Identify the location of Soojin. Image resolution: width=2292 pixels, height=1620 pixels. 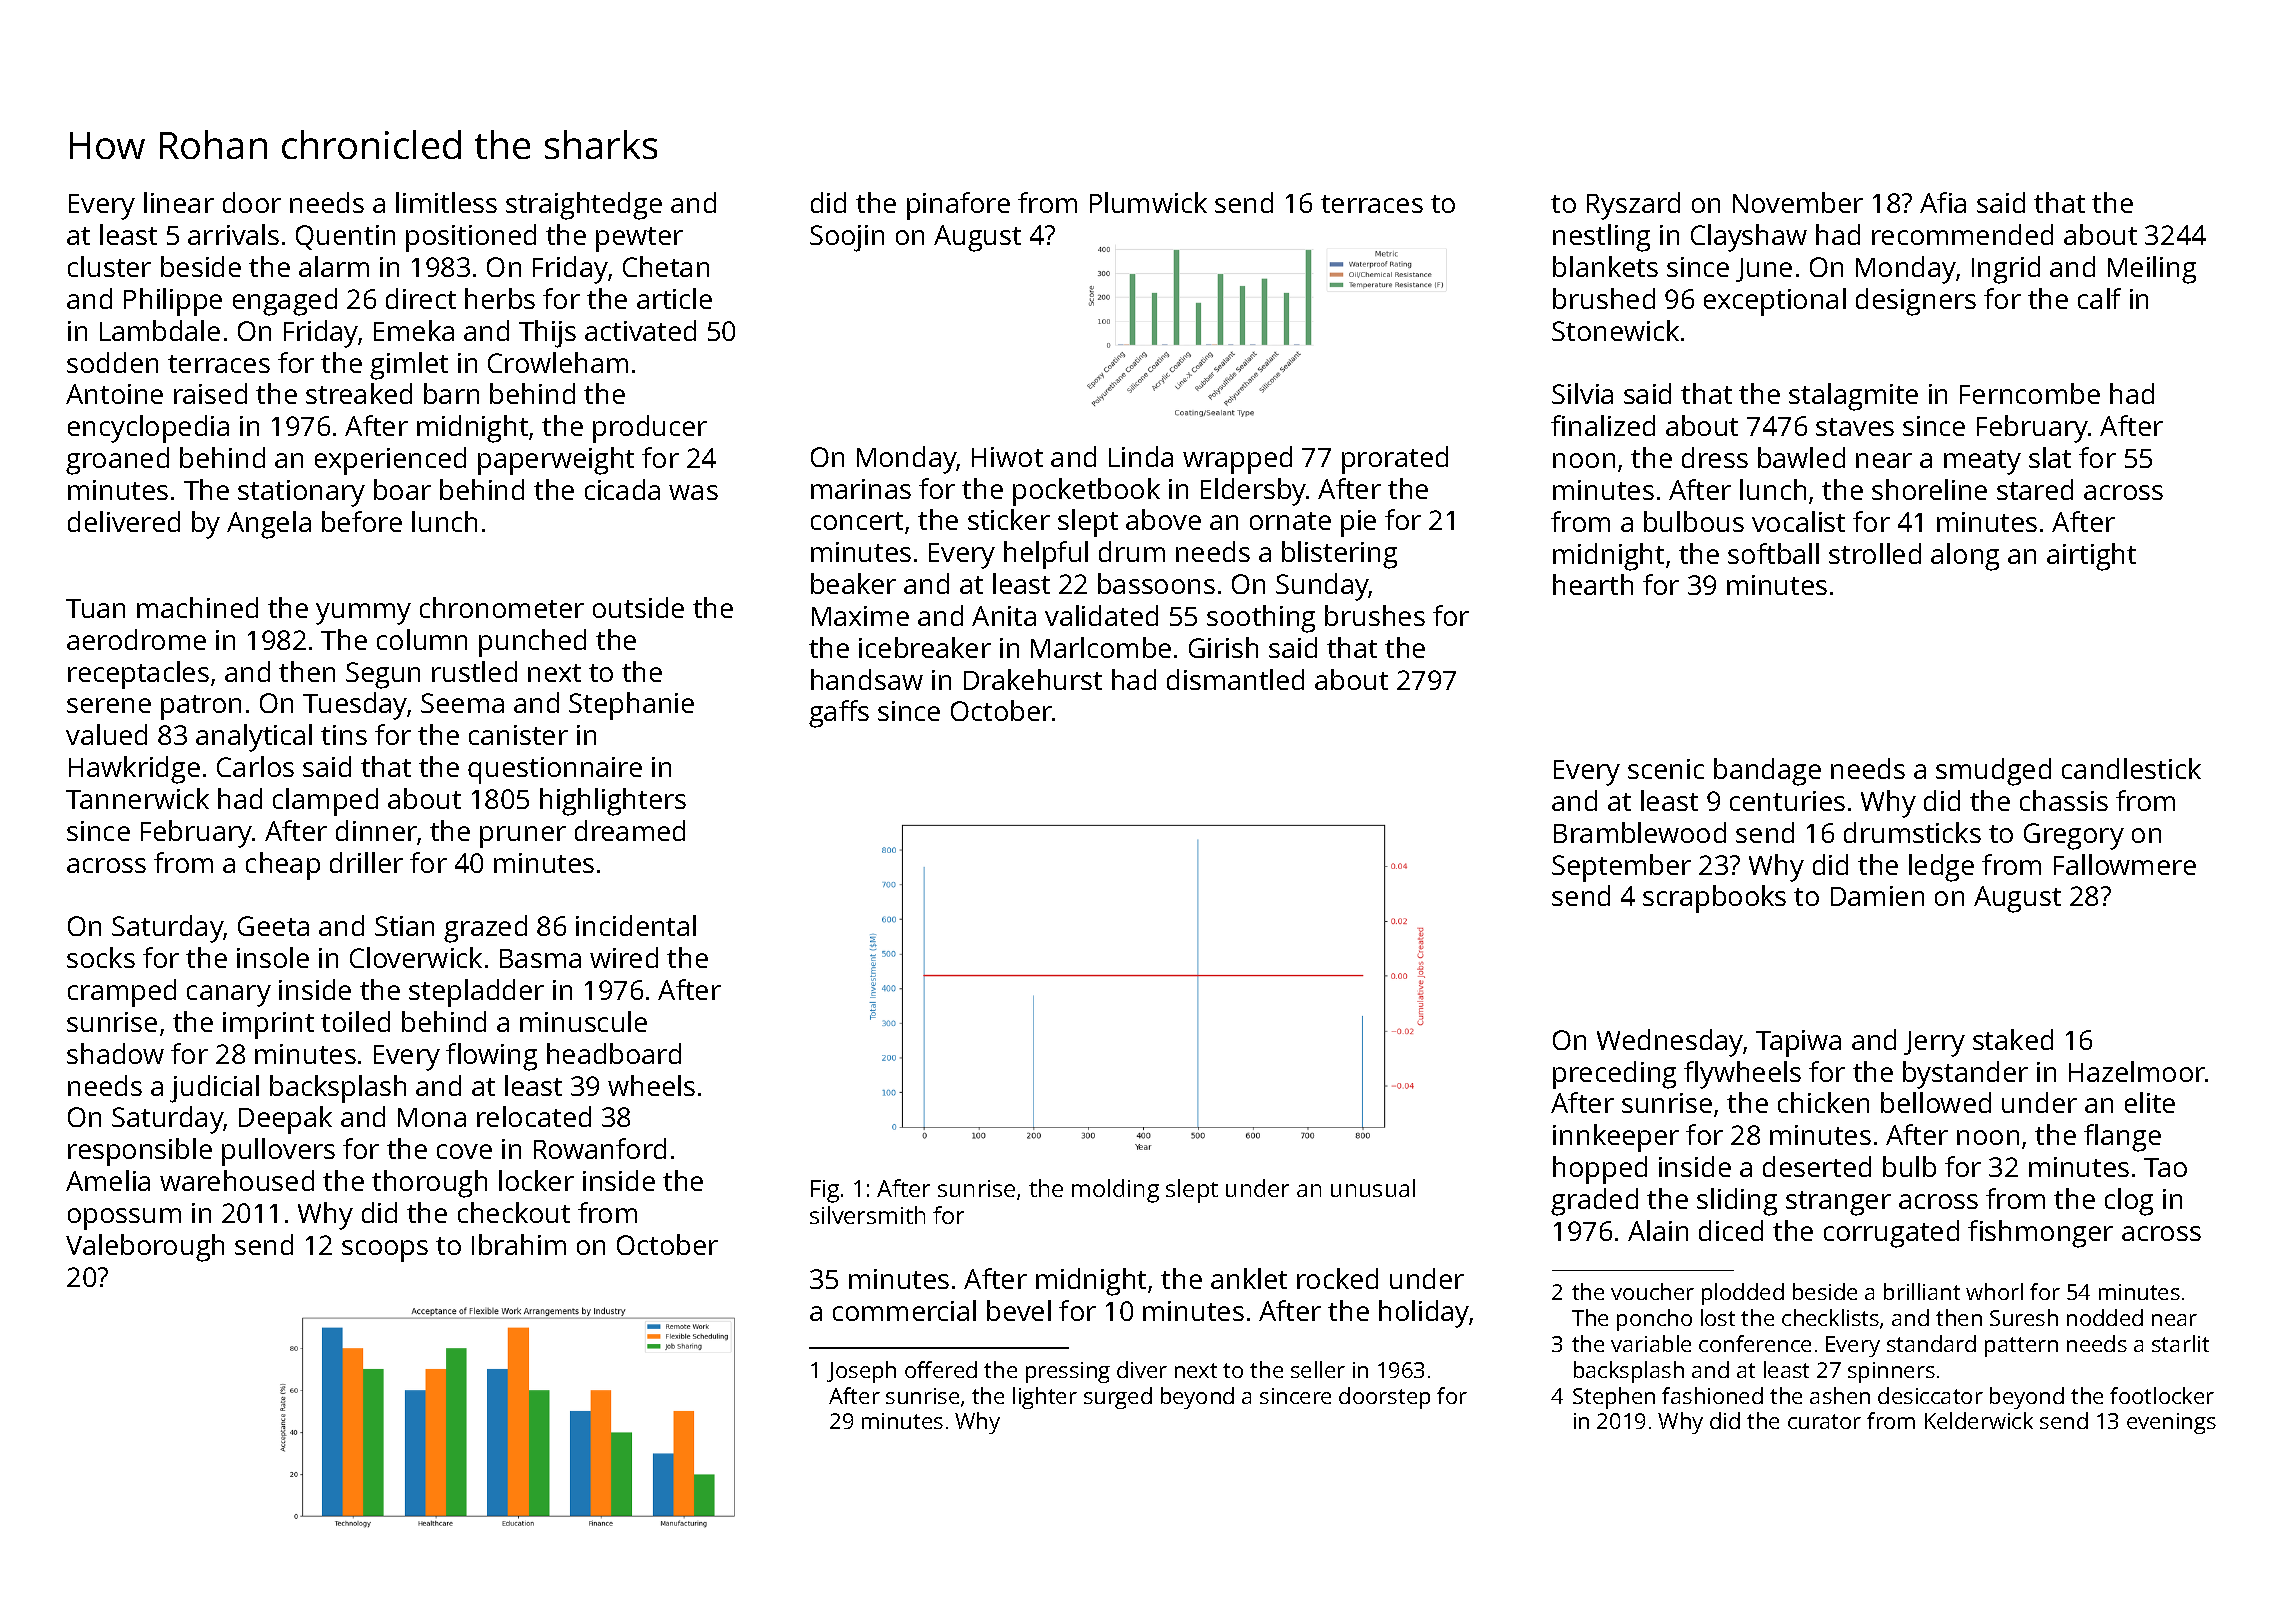
(847, 238).
